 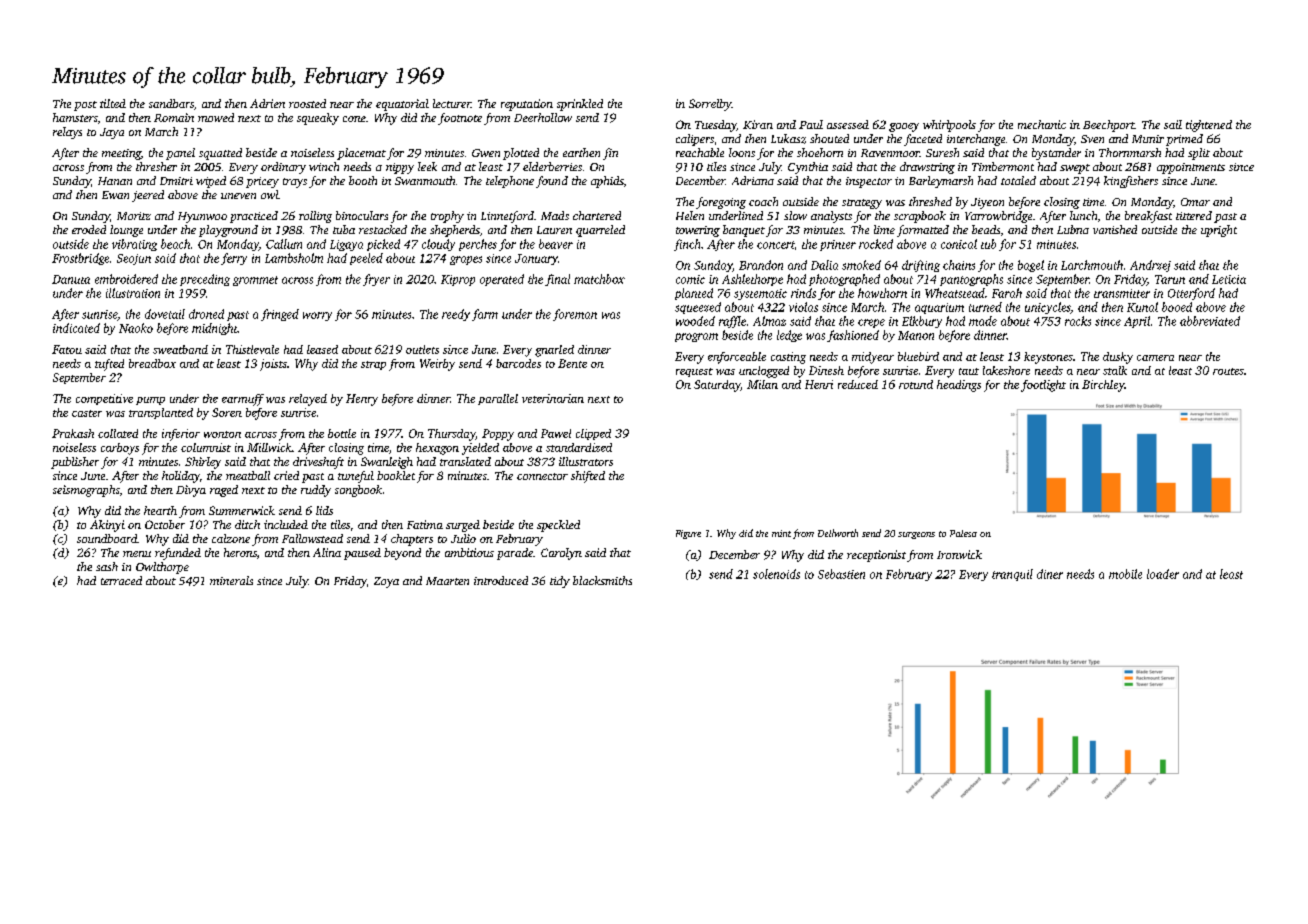 What do you see at coordinates (1056, 154) in the document?
I see `bystander` at bounding box center [1056, 154].
